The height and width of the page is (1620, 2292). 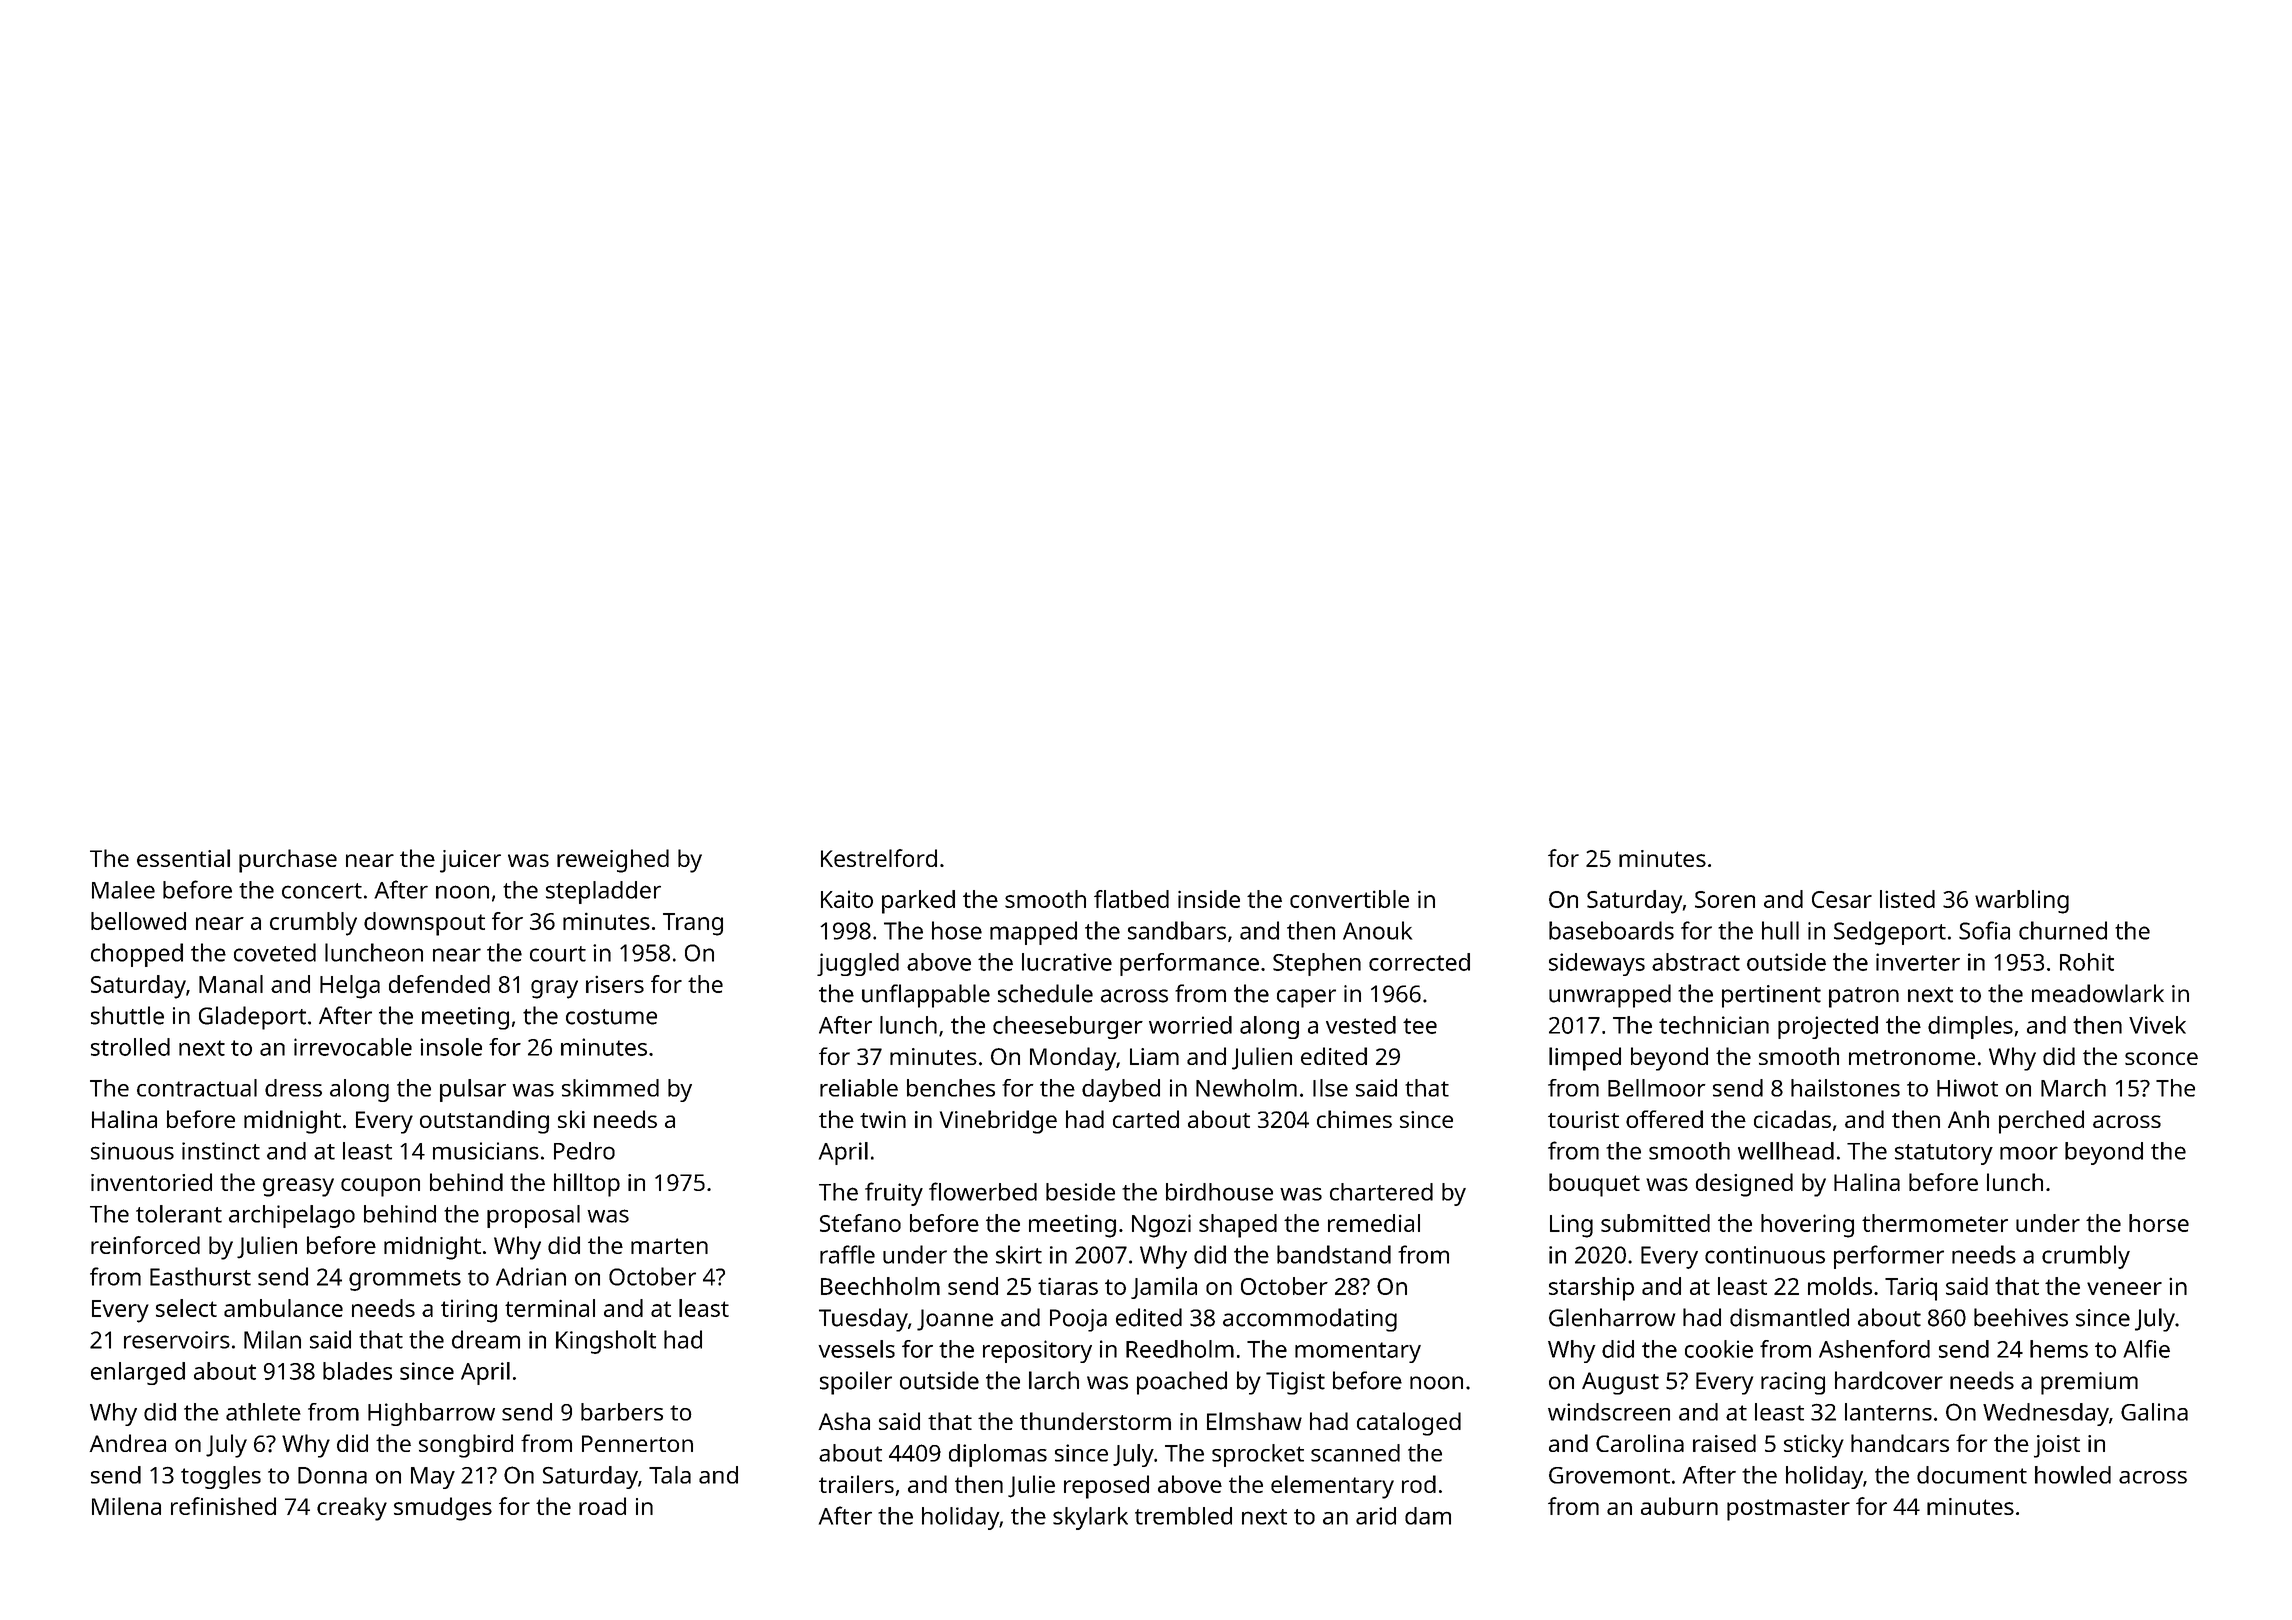 I want to click on road, so click(x=602, y=1506).
